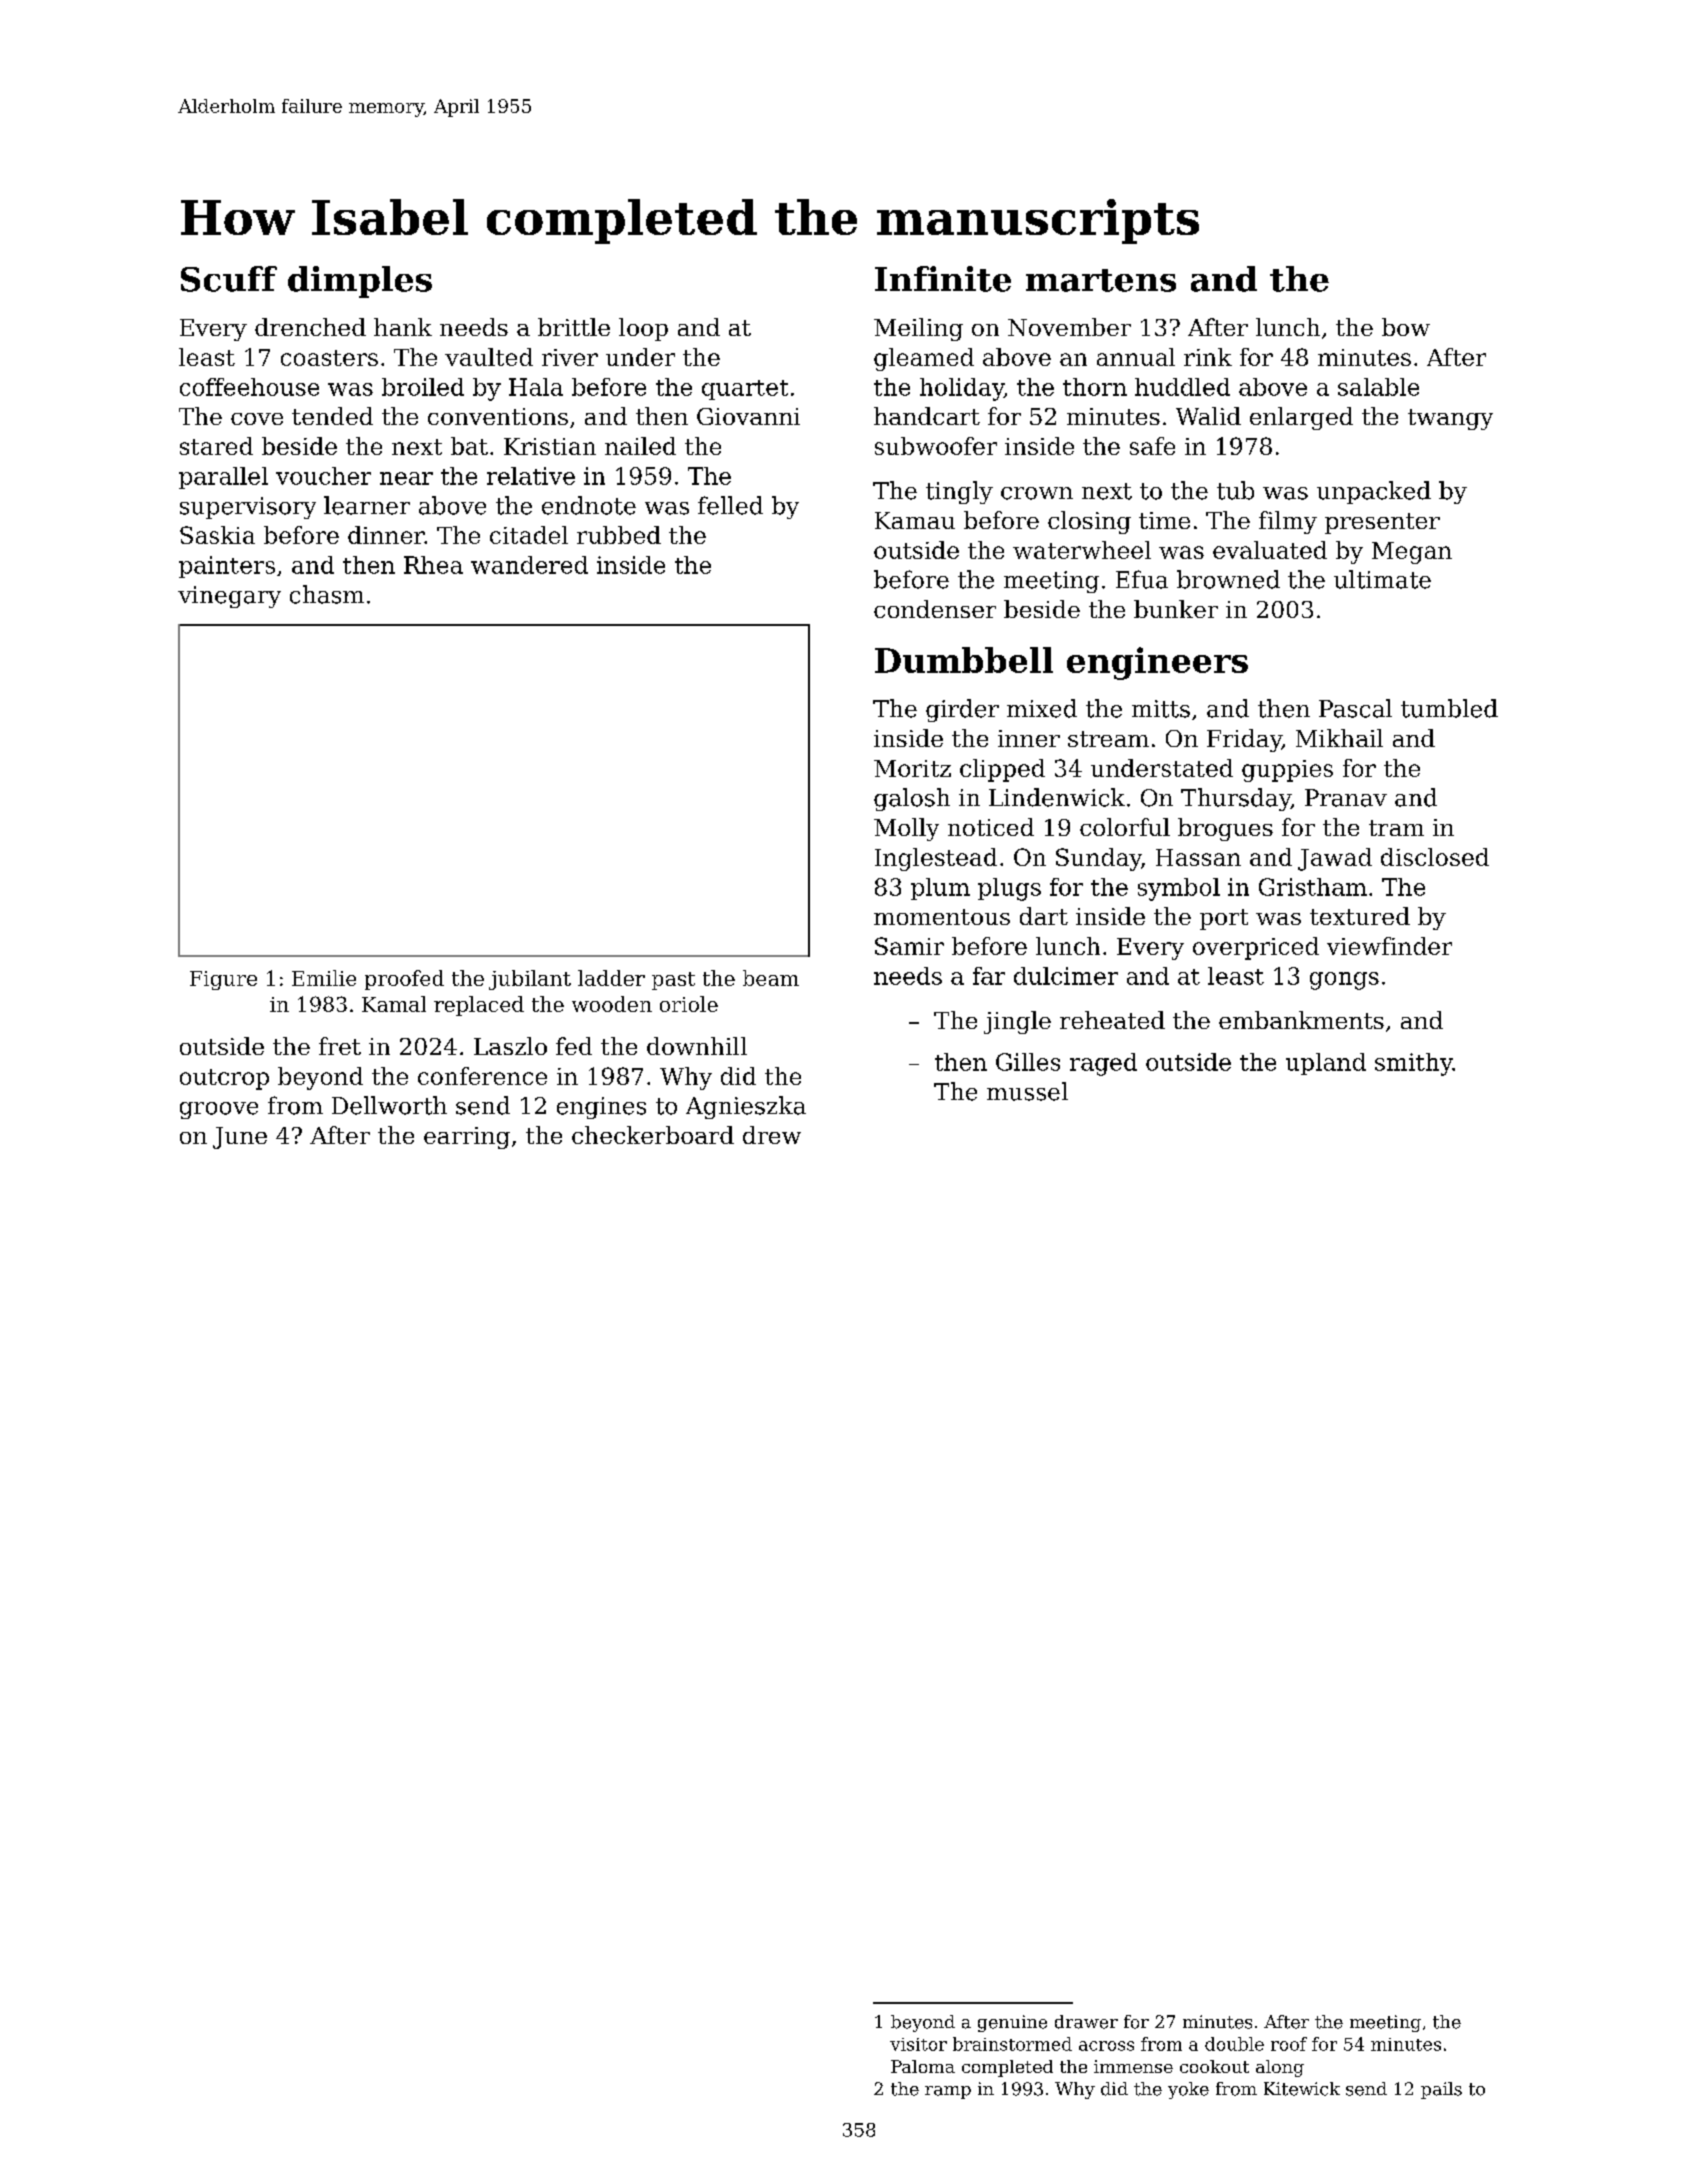 Image resolution: width=1683 pixels, height=2178 pixels. I want to click on Infinite, so click(943, 279).
